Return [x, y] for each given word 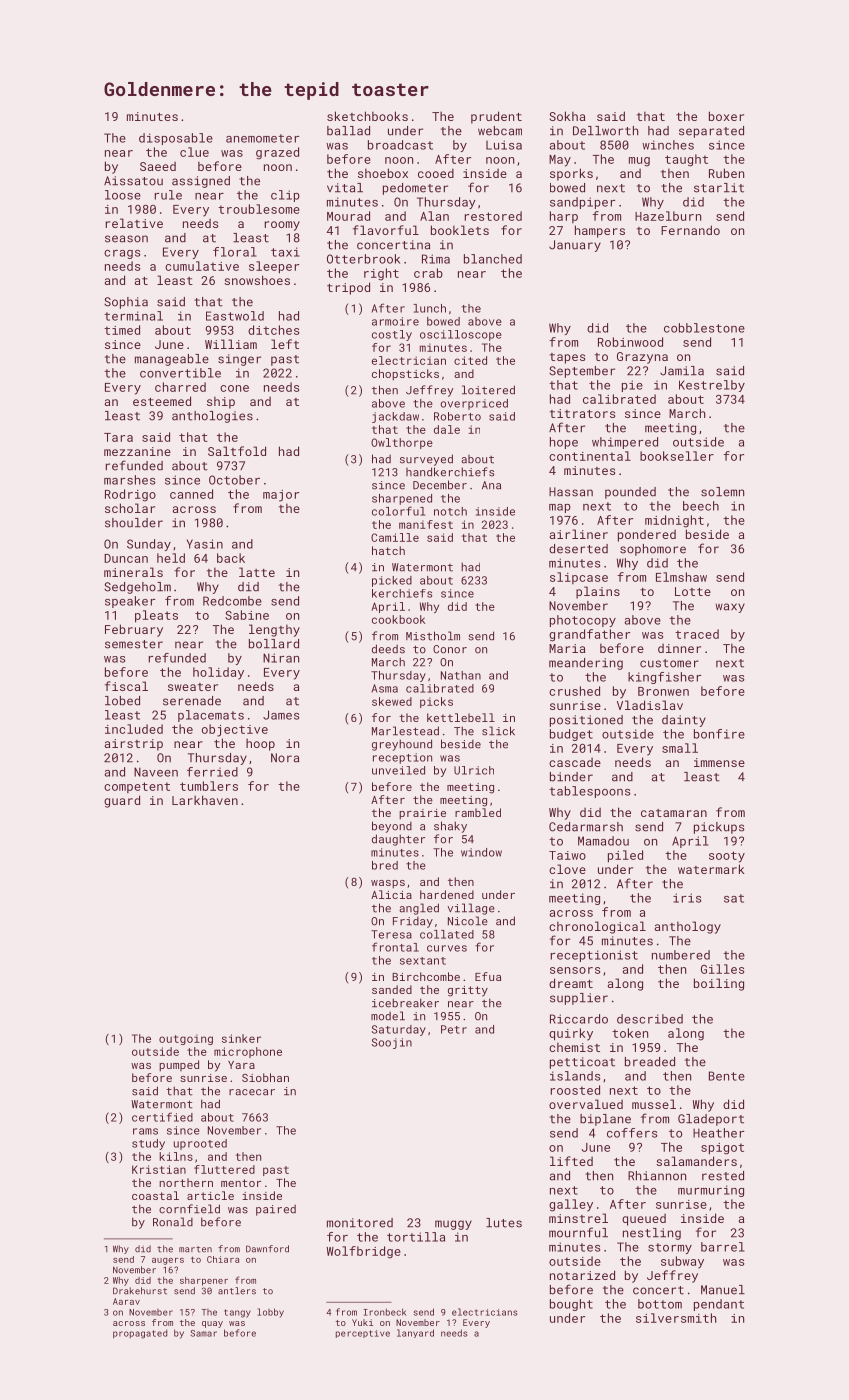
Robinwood [630, 342]
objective [235, 730]
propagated [140, 1334]
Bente [727, 1076]
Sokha [567, 116]
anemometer [262, 138]
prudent [496, 117]
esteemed [162, 401]
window [481, 852]
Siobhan [265, 1077]
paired [276, 1210]
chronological [597, 927]
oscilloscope [461, 335]
